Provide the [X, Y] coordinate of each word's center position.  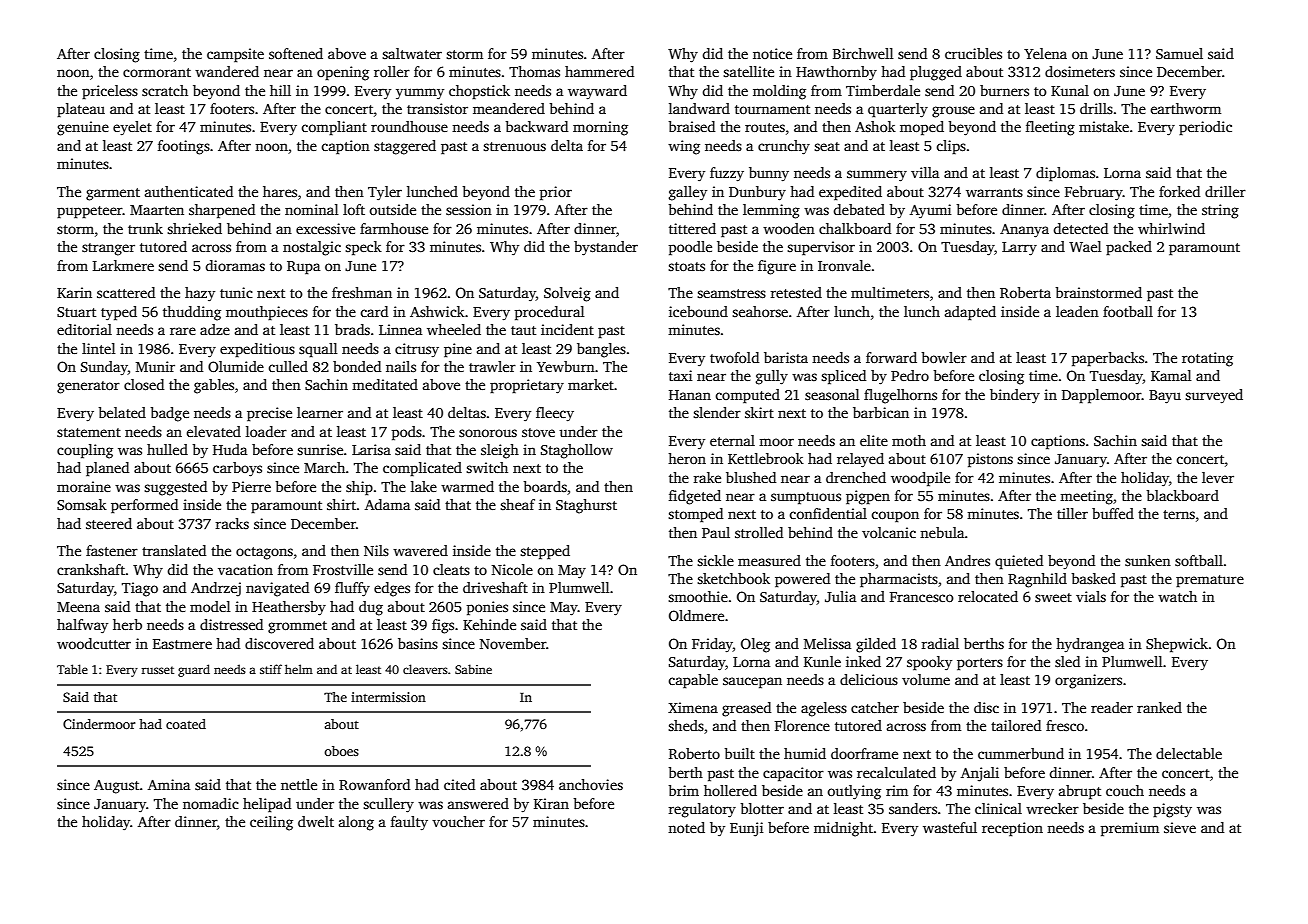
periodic [1205, 128]
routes [765, 127]
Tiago [140, 589]
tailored [1016, 725]
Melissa [827, 643]
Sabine [473, 669]
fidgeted [695, 497]
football [1128, 311]
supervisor [821, 248]
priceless [110, 92]
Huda [230, 449]
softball [1199, 560]
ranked [1159, 707]
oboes [341, 751]
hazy [200, 294]
